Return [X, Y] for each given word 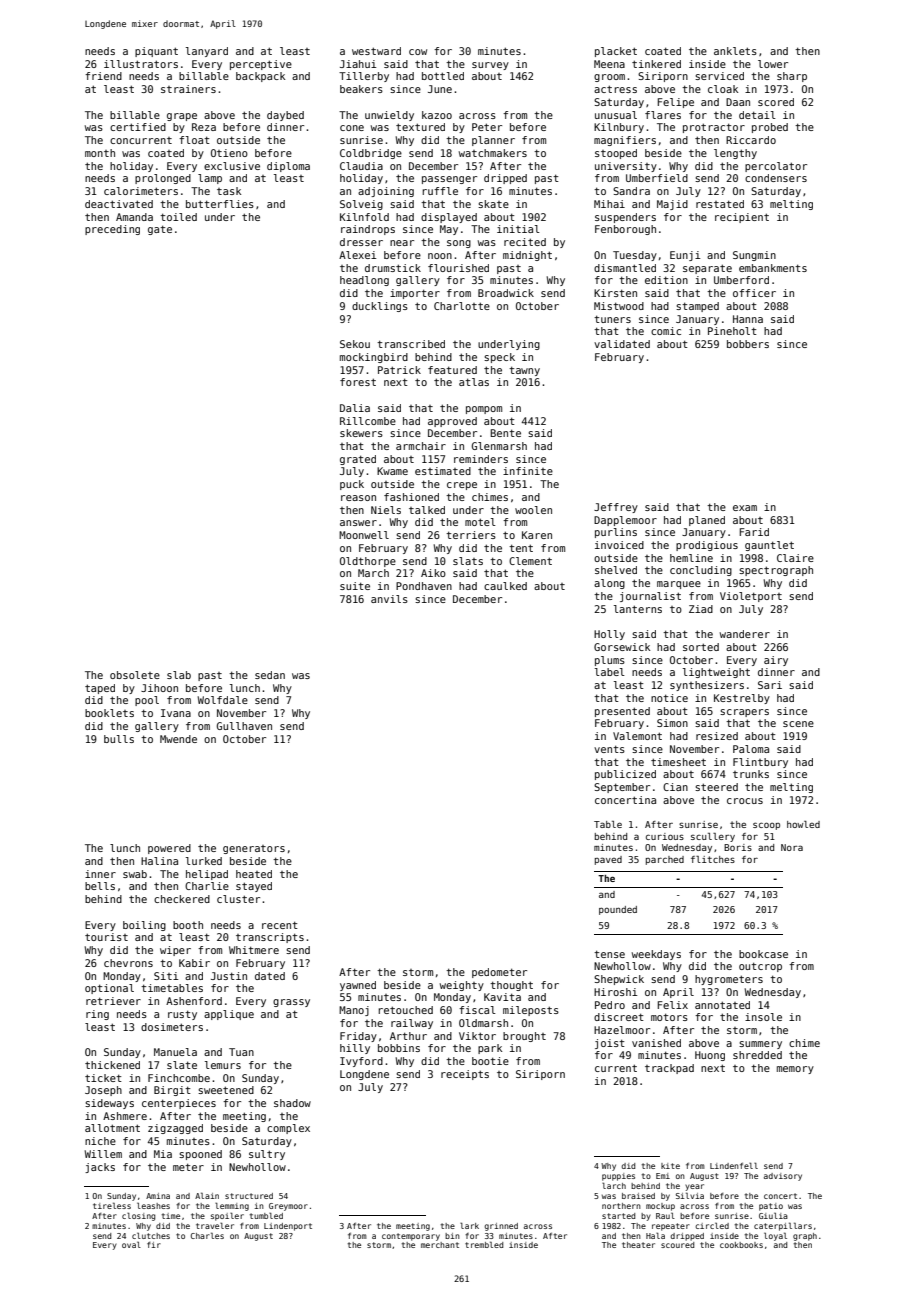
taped [100, 689]
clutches [151, 1236]
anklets [735, 51]
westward [376, 51]
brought [524, 1037]
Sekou [355, 344]
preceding [112, 230]
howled [803, 824]
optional [109, 989]
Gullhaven [244, 726]
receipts [465, 1075]
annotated [722, 1005]
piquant [156, 52]
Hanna [748, 319]
